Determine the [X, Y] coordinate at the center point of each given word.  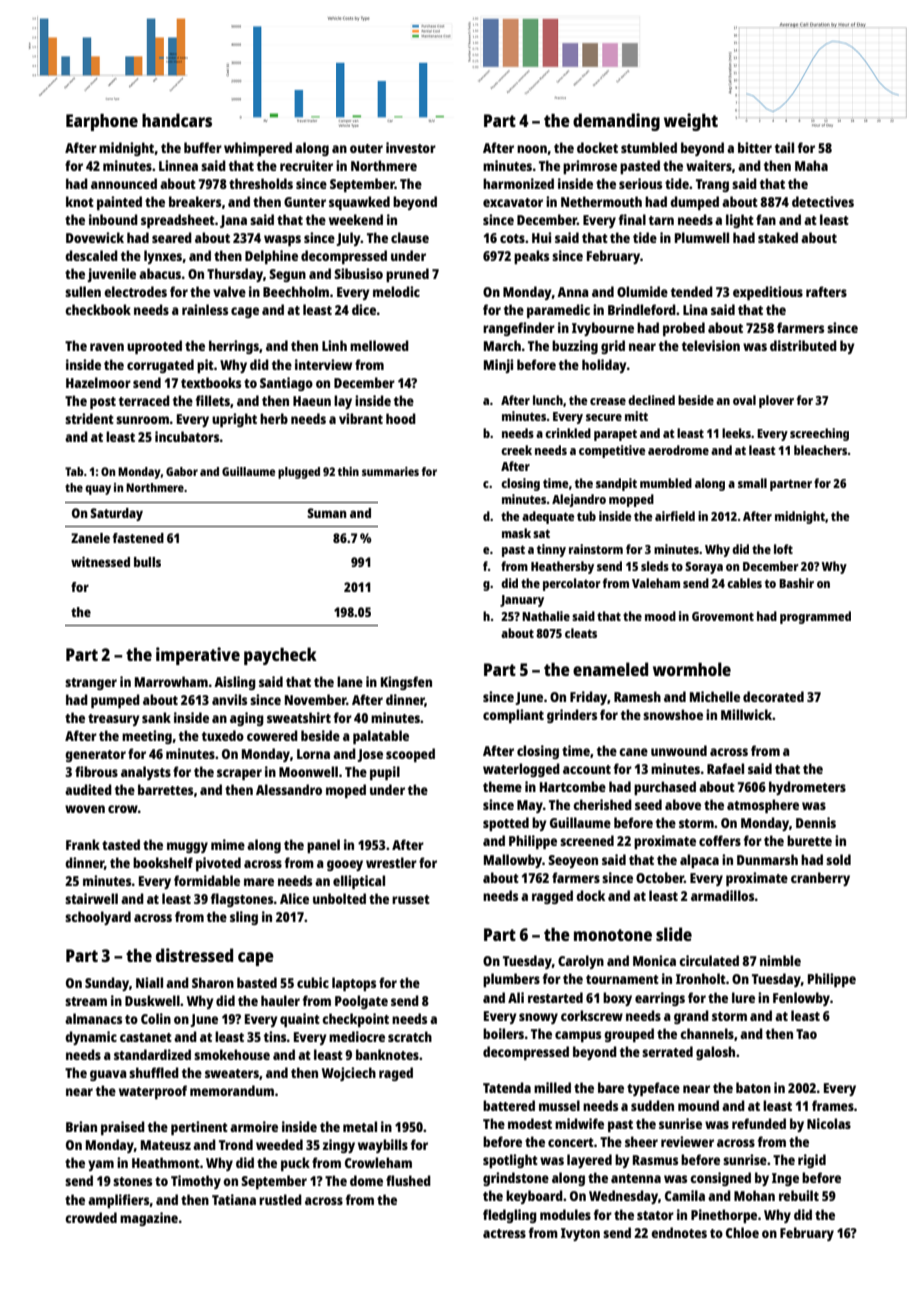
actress [504, 1233]
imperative [198, 656]
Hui [541, 237]
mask [516, 533]
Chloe [742, 1232]
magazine [149, 1219]
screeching [819, 434]
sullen [83, 291]
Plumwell [702, 237]
